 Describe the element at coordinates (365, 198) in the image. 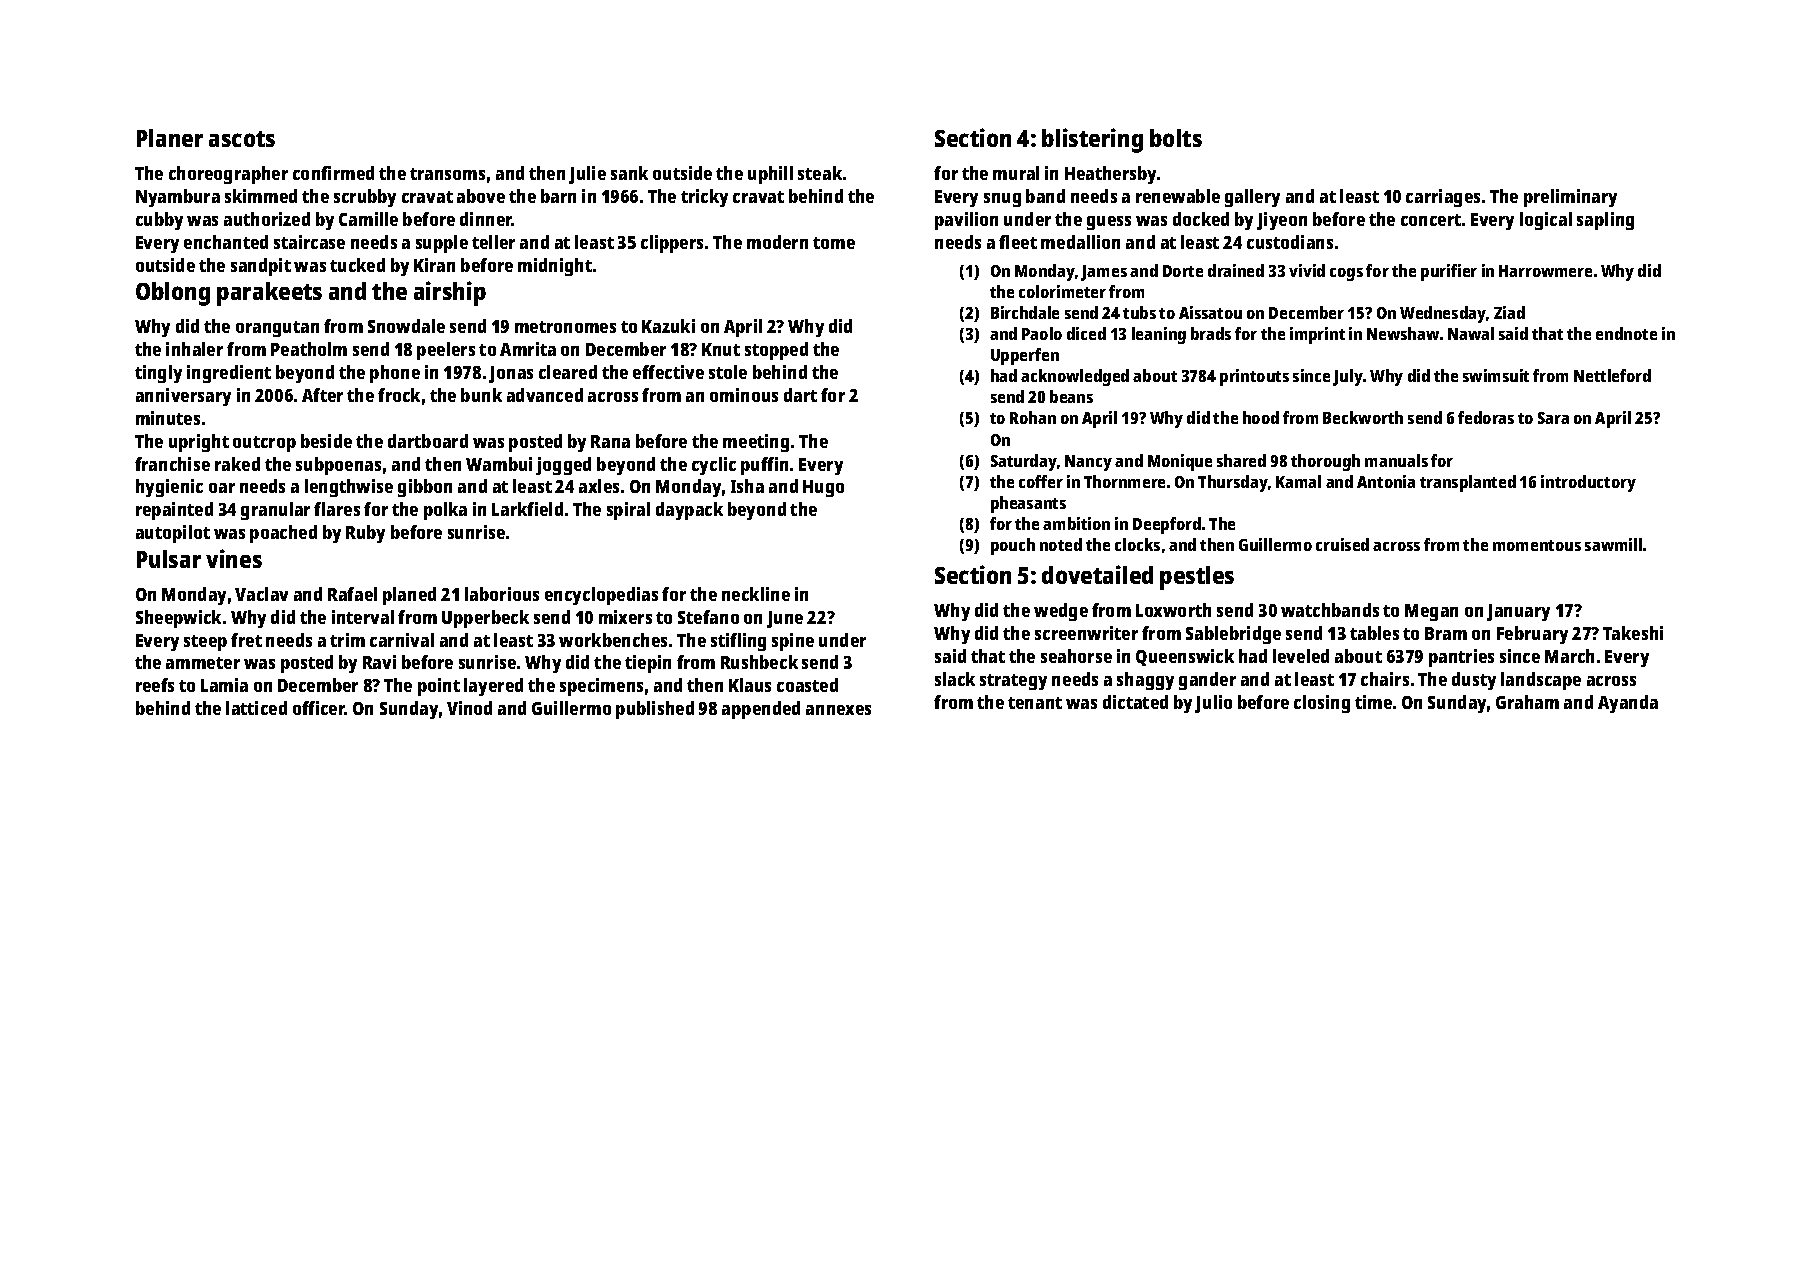

I see `scrubby` at that location.
